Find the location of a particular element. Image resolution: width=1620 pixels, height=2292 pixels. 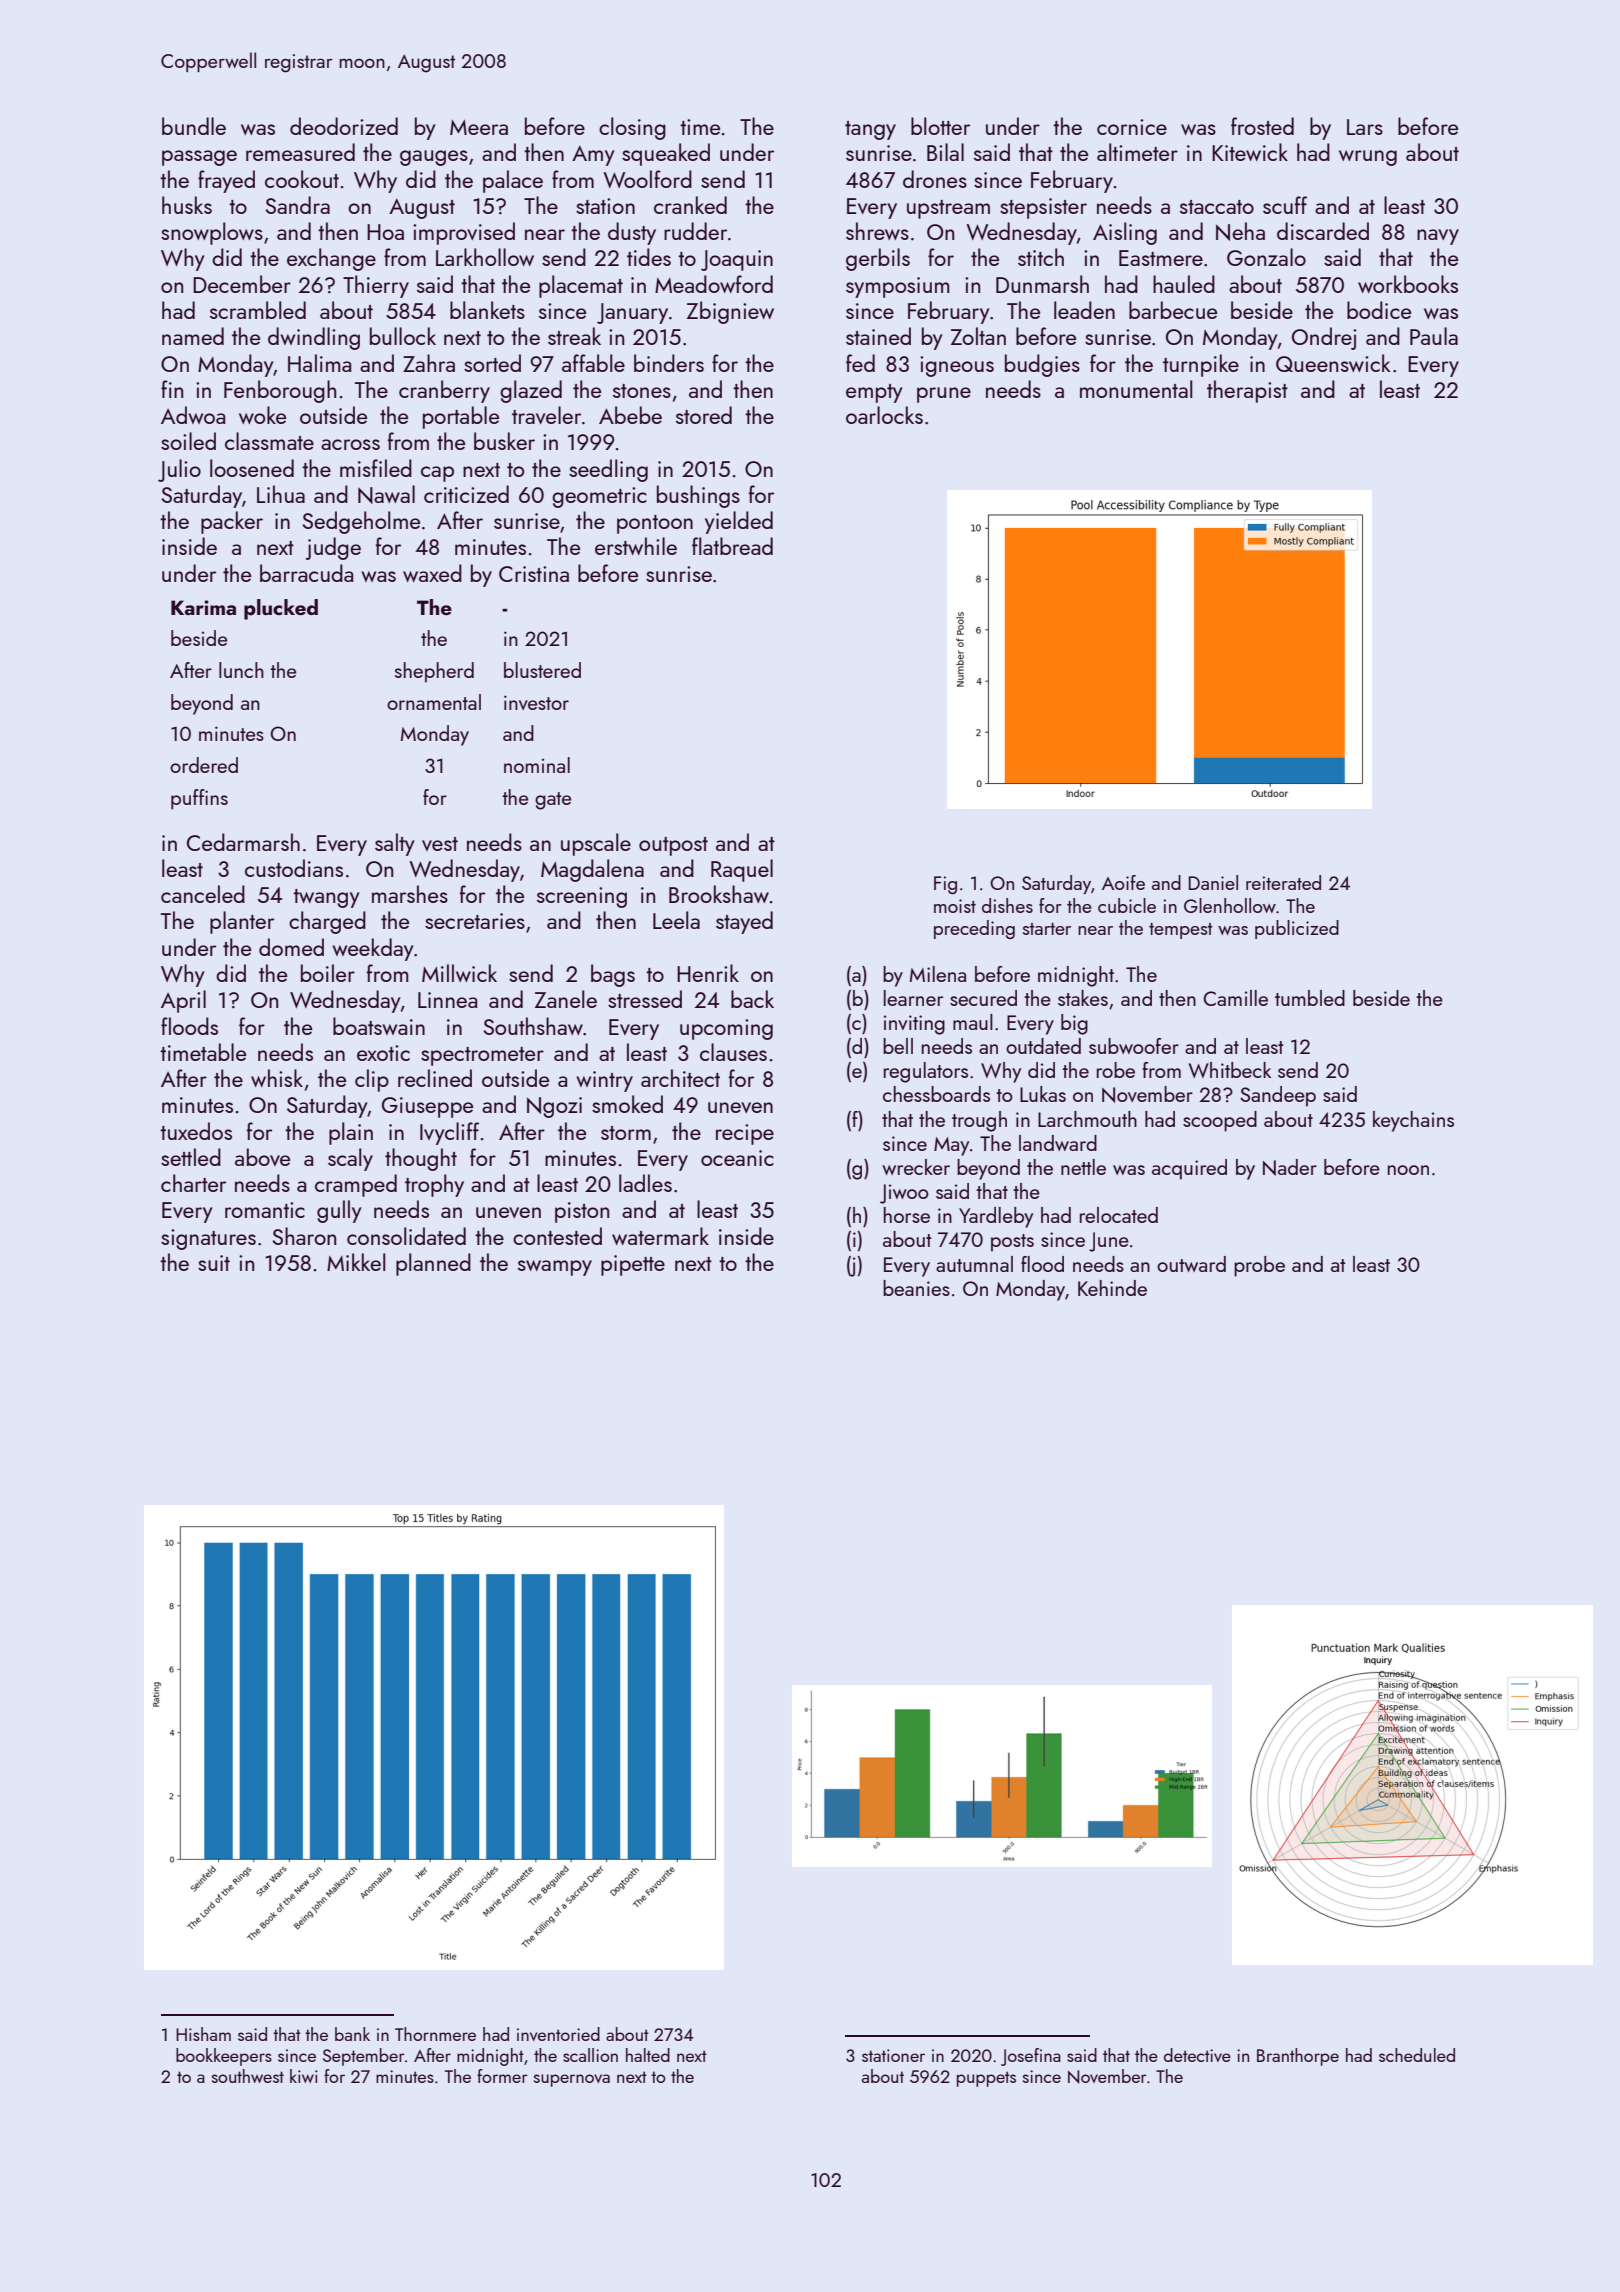

beanies is located at coordinates (916, 1288).
